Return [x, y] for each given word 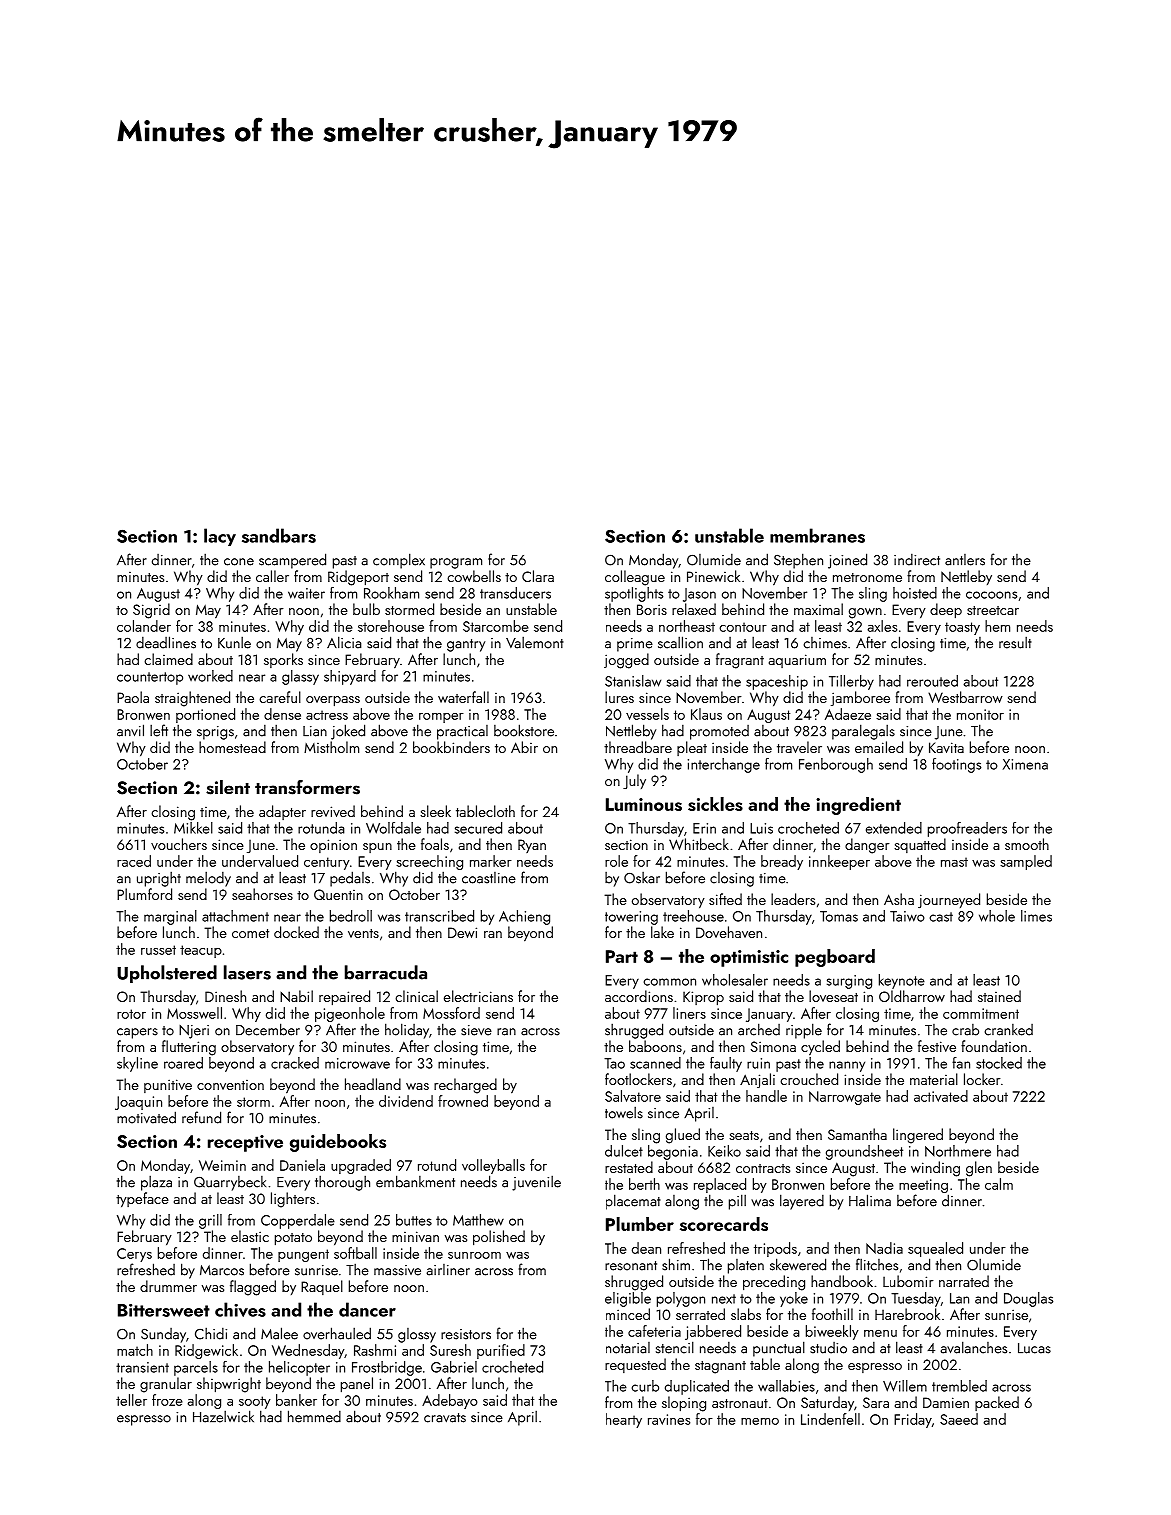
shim [676, 1264]
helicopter [299, 1368]
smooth [1027, 844]
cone [239, 562]
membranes [817, 535]
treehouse [693, 916]
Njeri [194, 1032]
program [456, 563]
